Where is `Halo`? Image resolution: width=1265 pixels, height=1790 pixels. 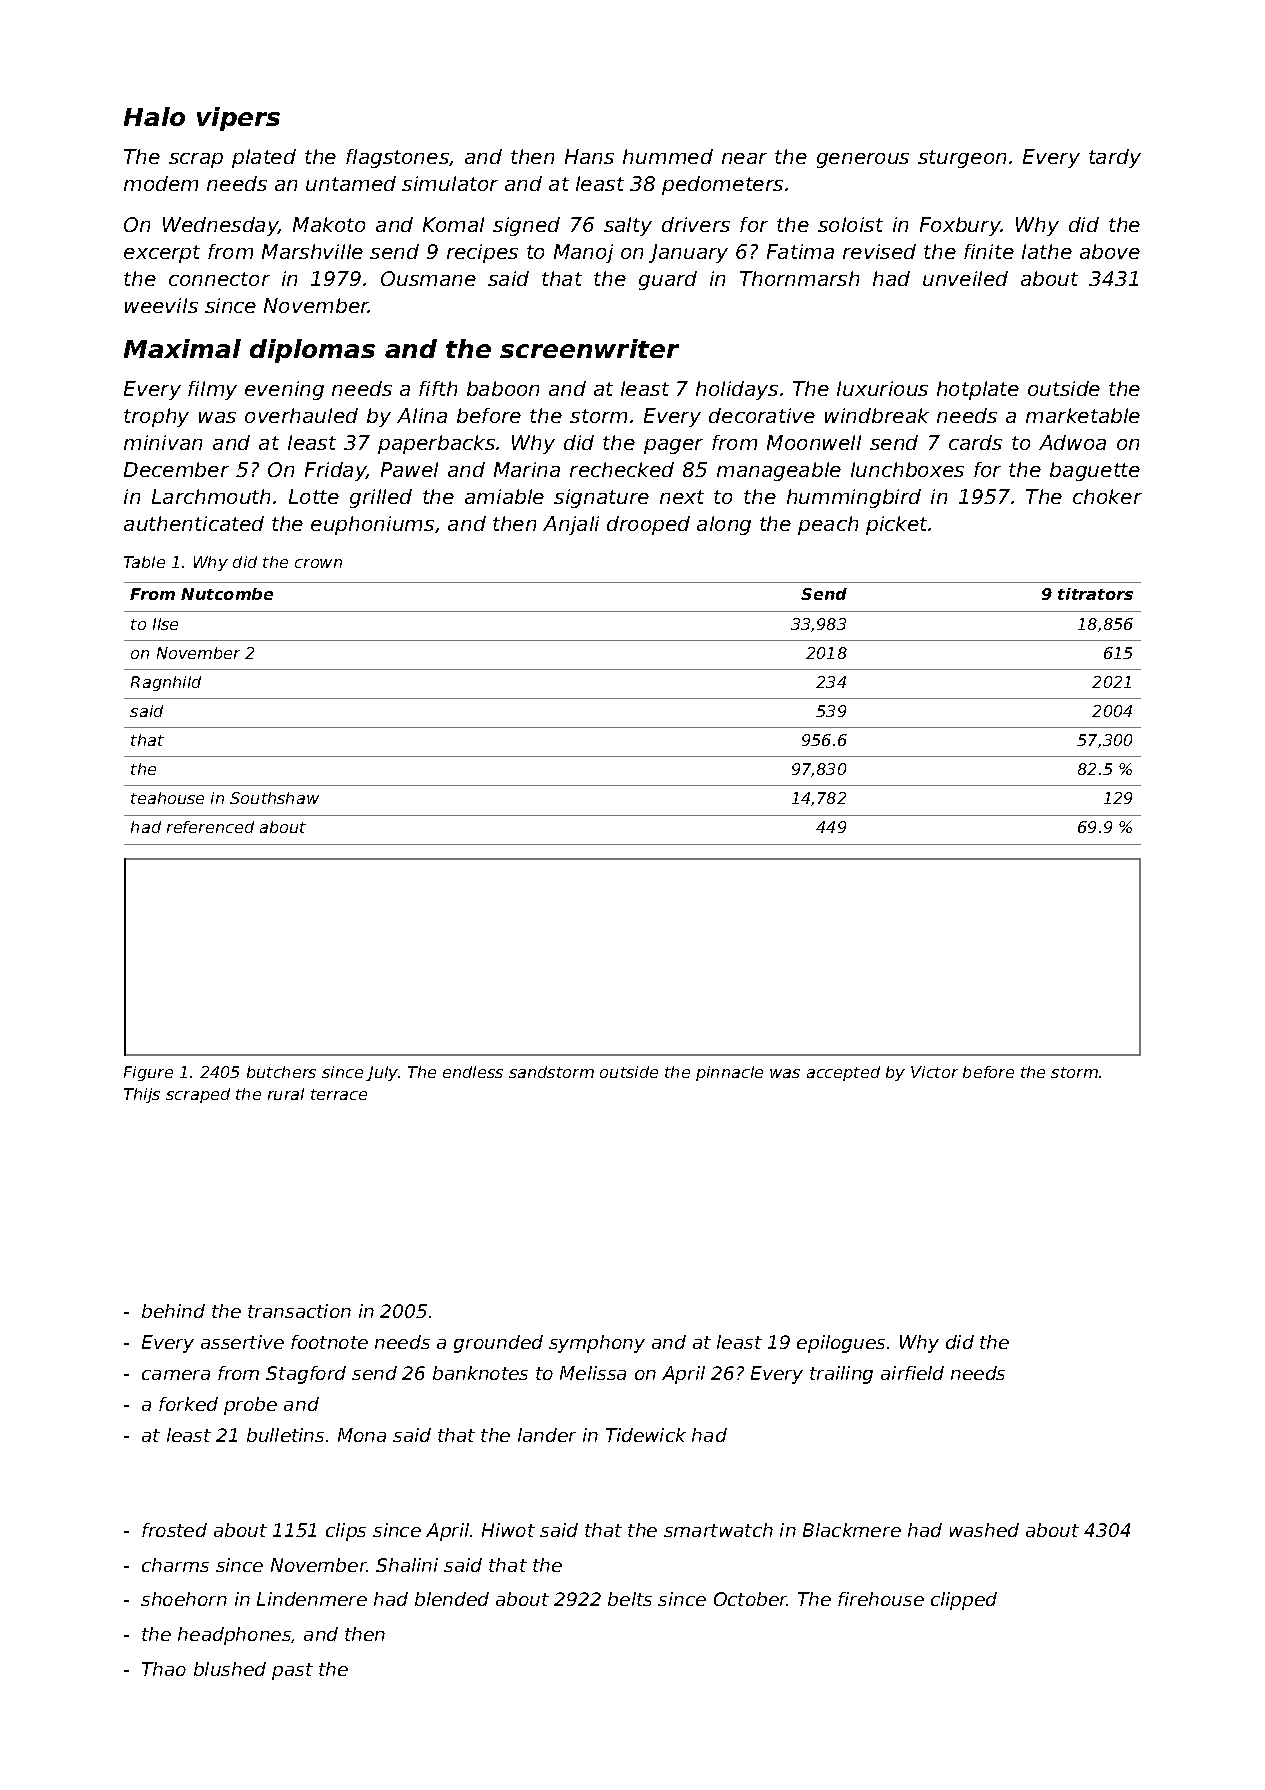 Halo is located at coordinates (154, 116).
